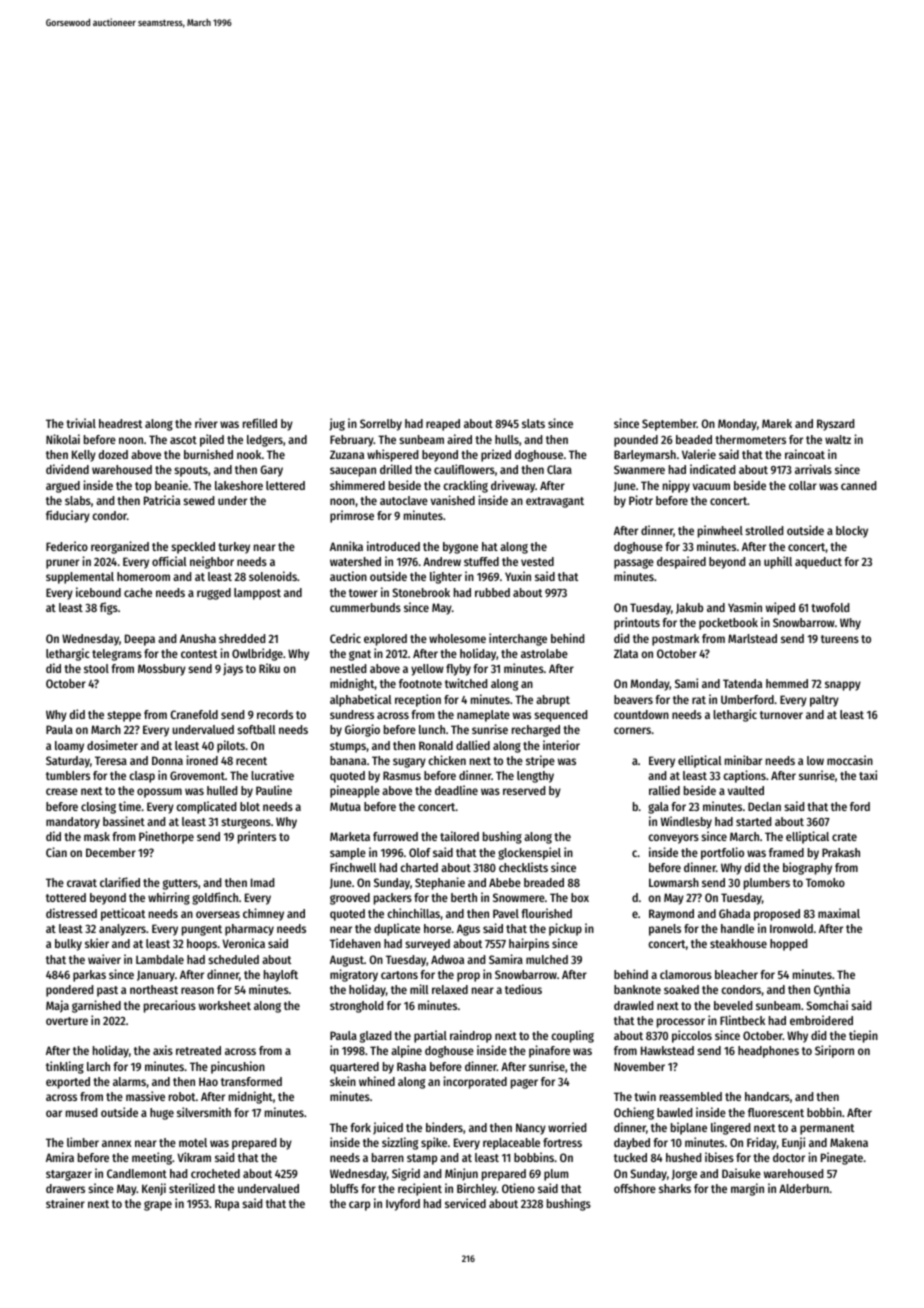 This document has width=924, height=1308. What do you see at coordinates (63, 487) in the document?
I see `argued` at bounding box center [63, 487].
